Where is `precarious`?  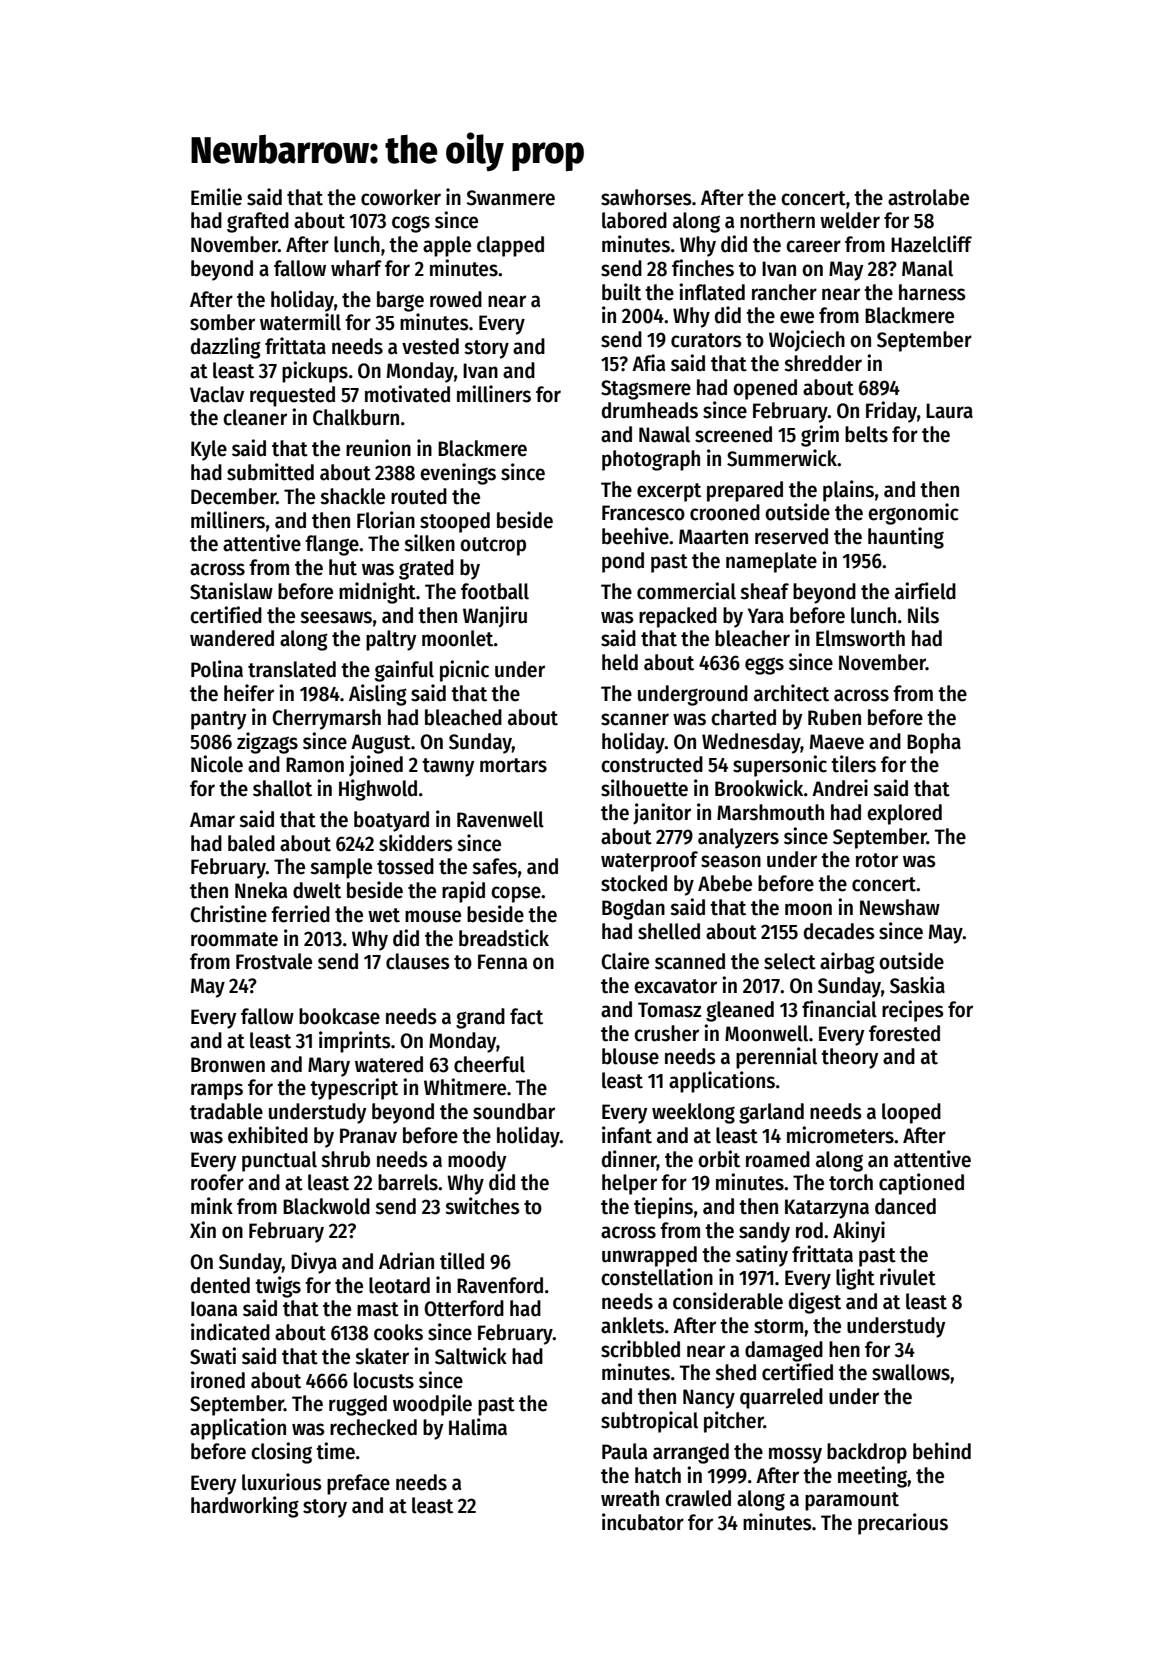 precarious is located at coordinates (903, 1524).
